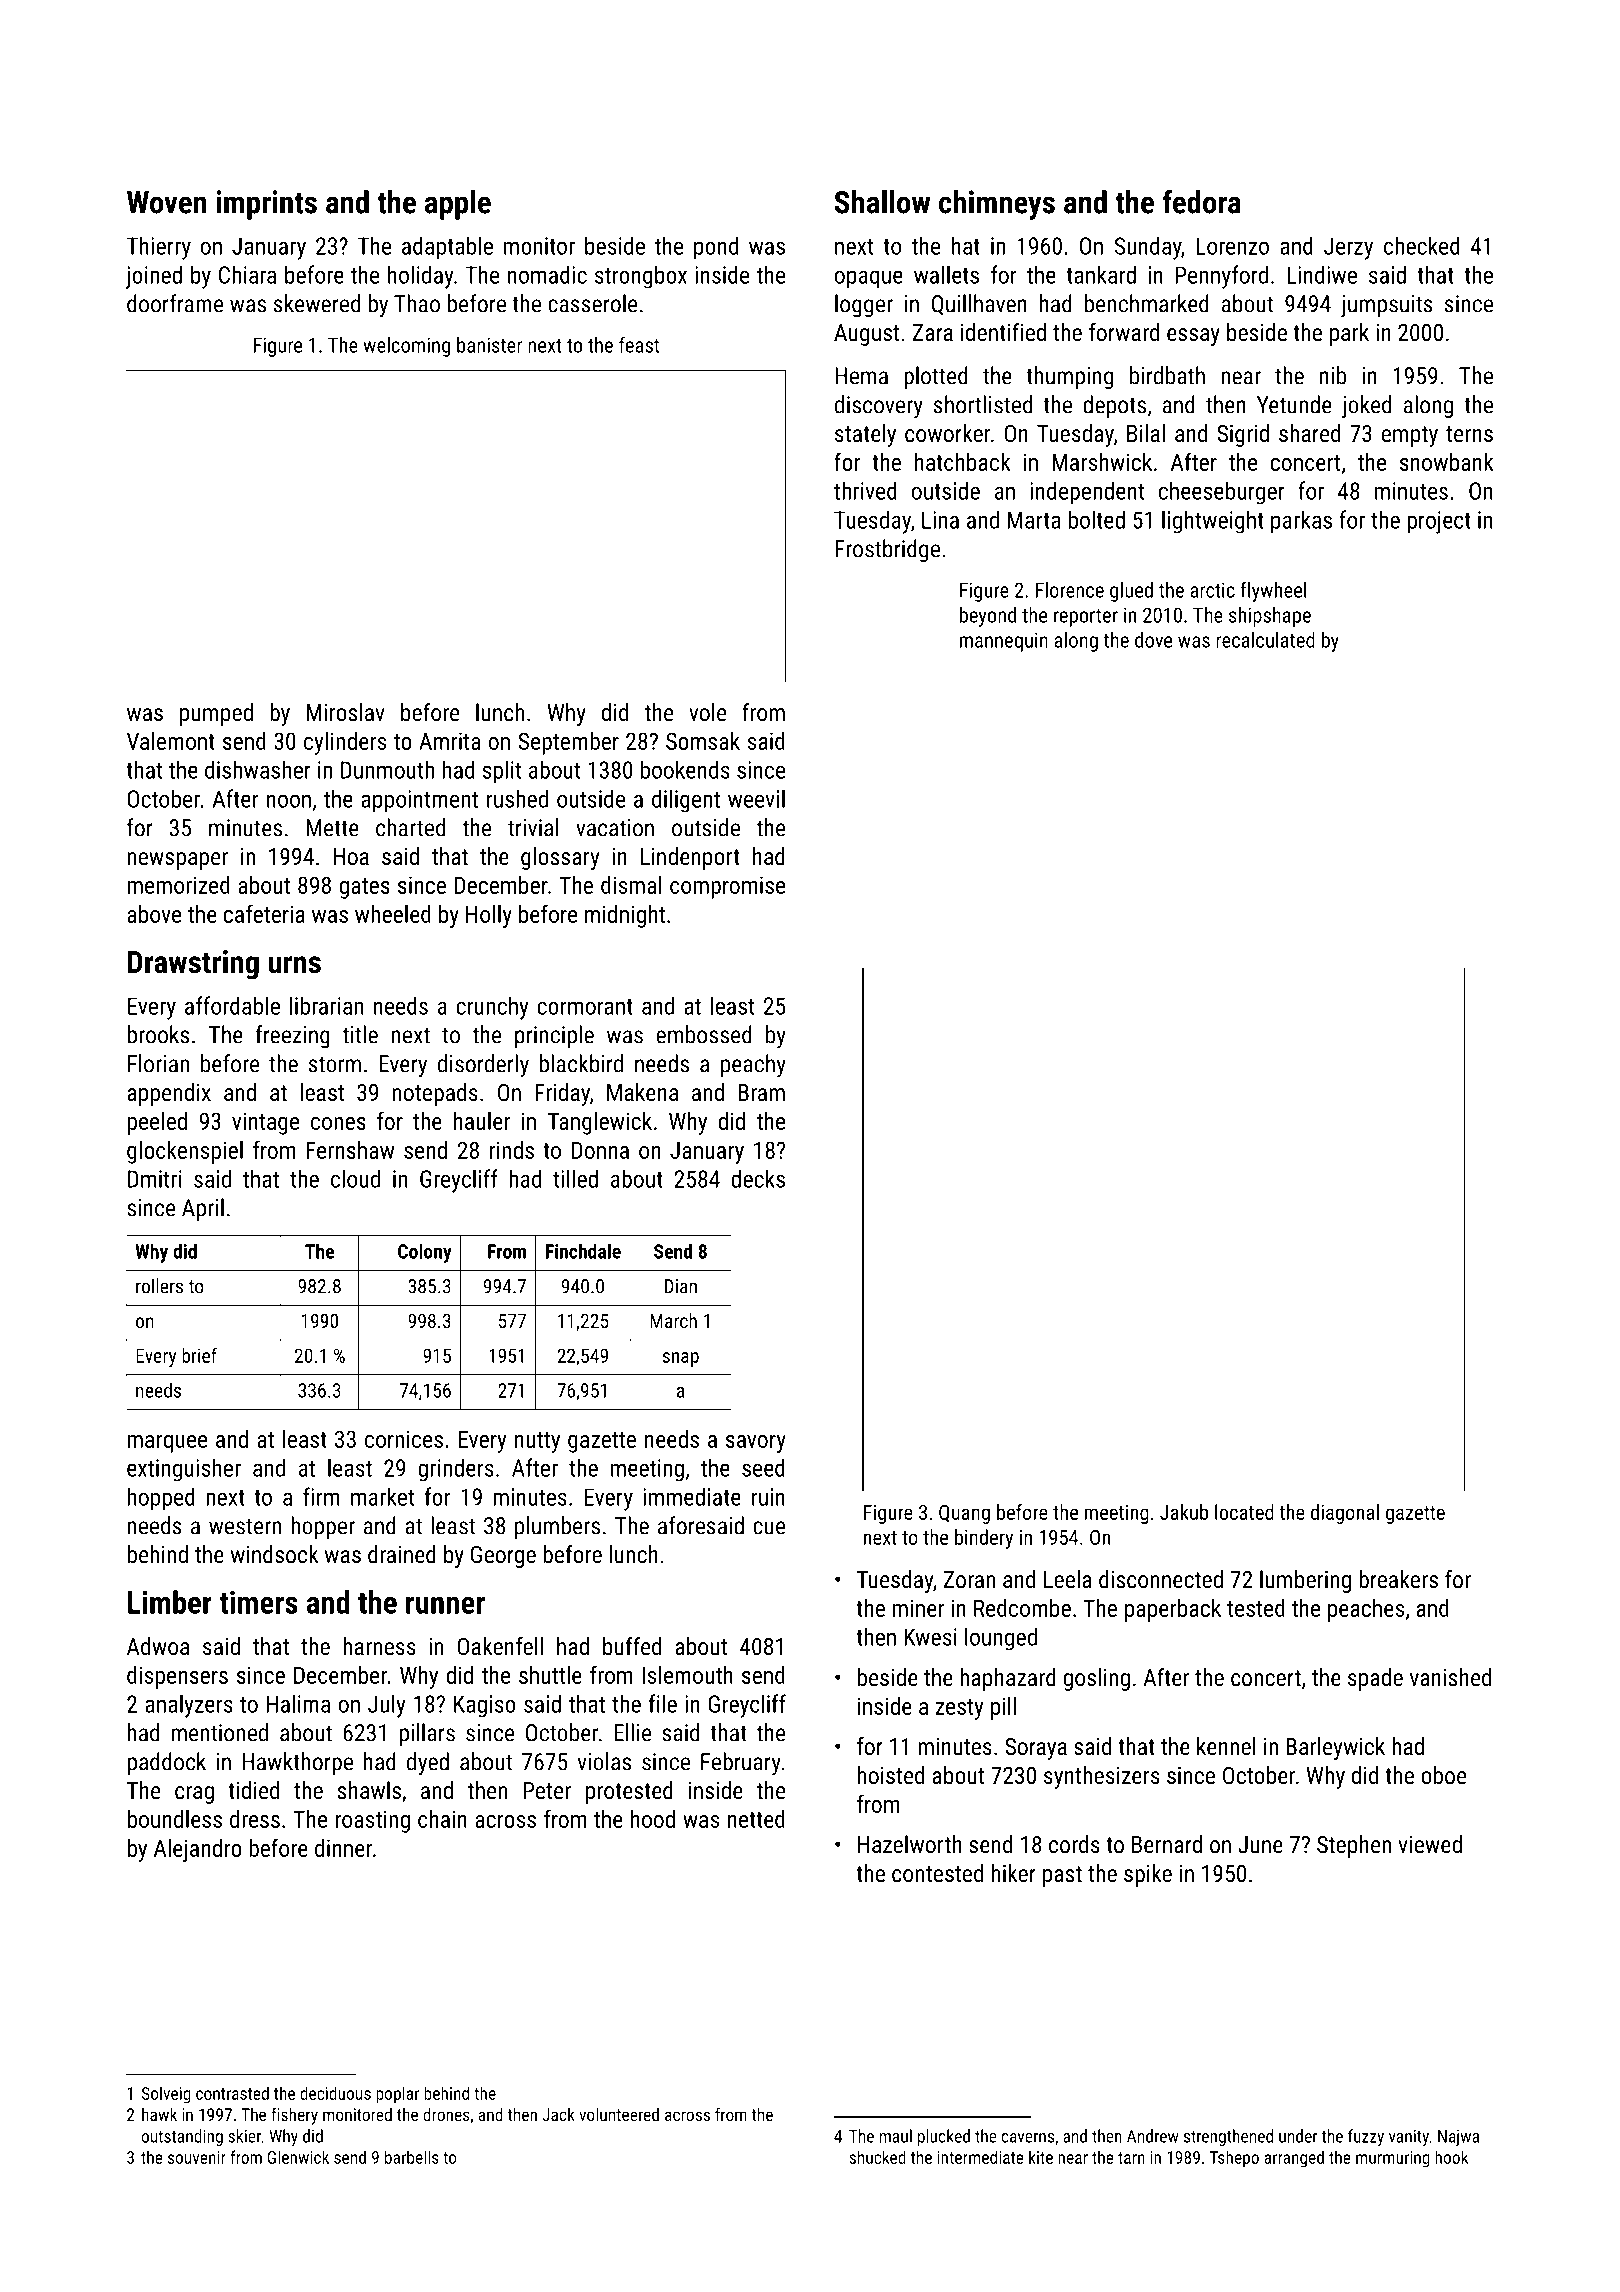 The width and height of the screenshot is (1620, 2292). I want to click on decks, so click(758, 1178).
